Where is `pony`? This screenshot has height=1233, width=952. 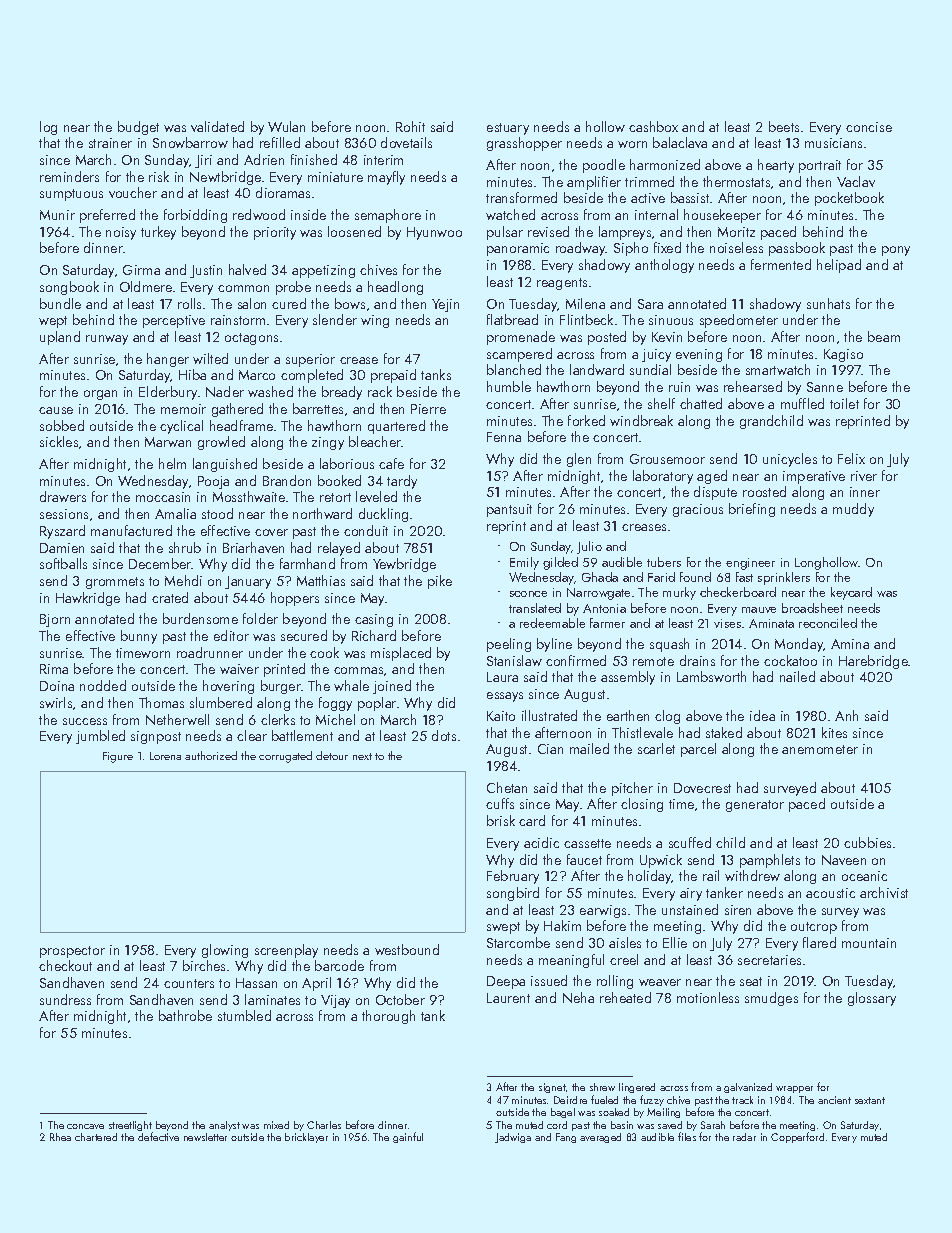 pony is located at coordinates (896, 251).
